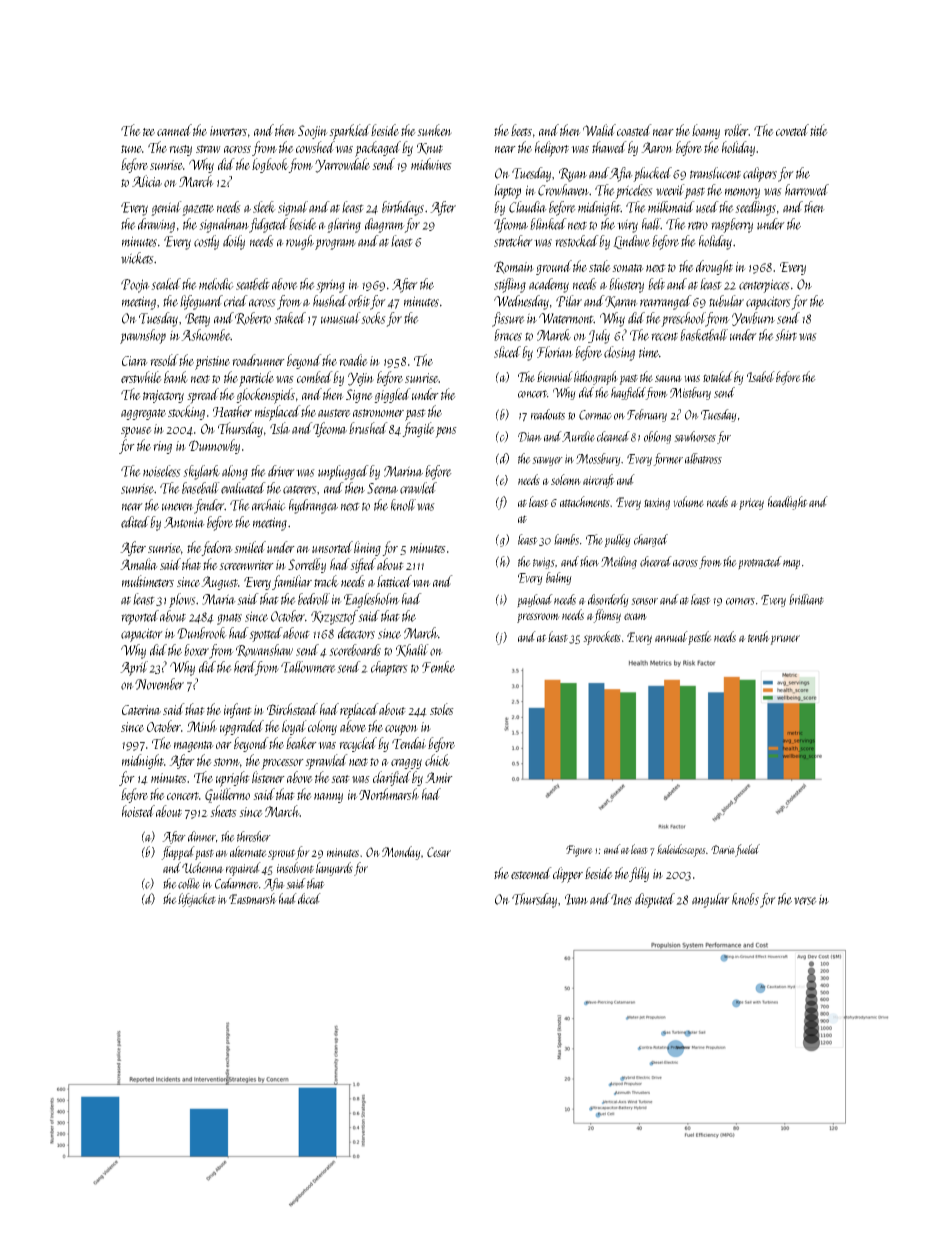 This image has width=952, height=1233. Describe the element at coordinates (434, 130) in the image. I see `sunken` at that location.
